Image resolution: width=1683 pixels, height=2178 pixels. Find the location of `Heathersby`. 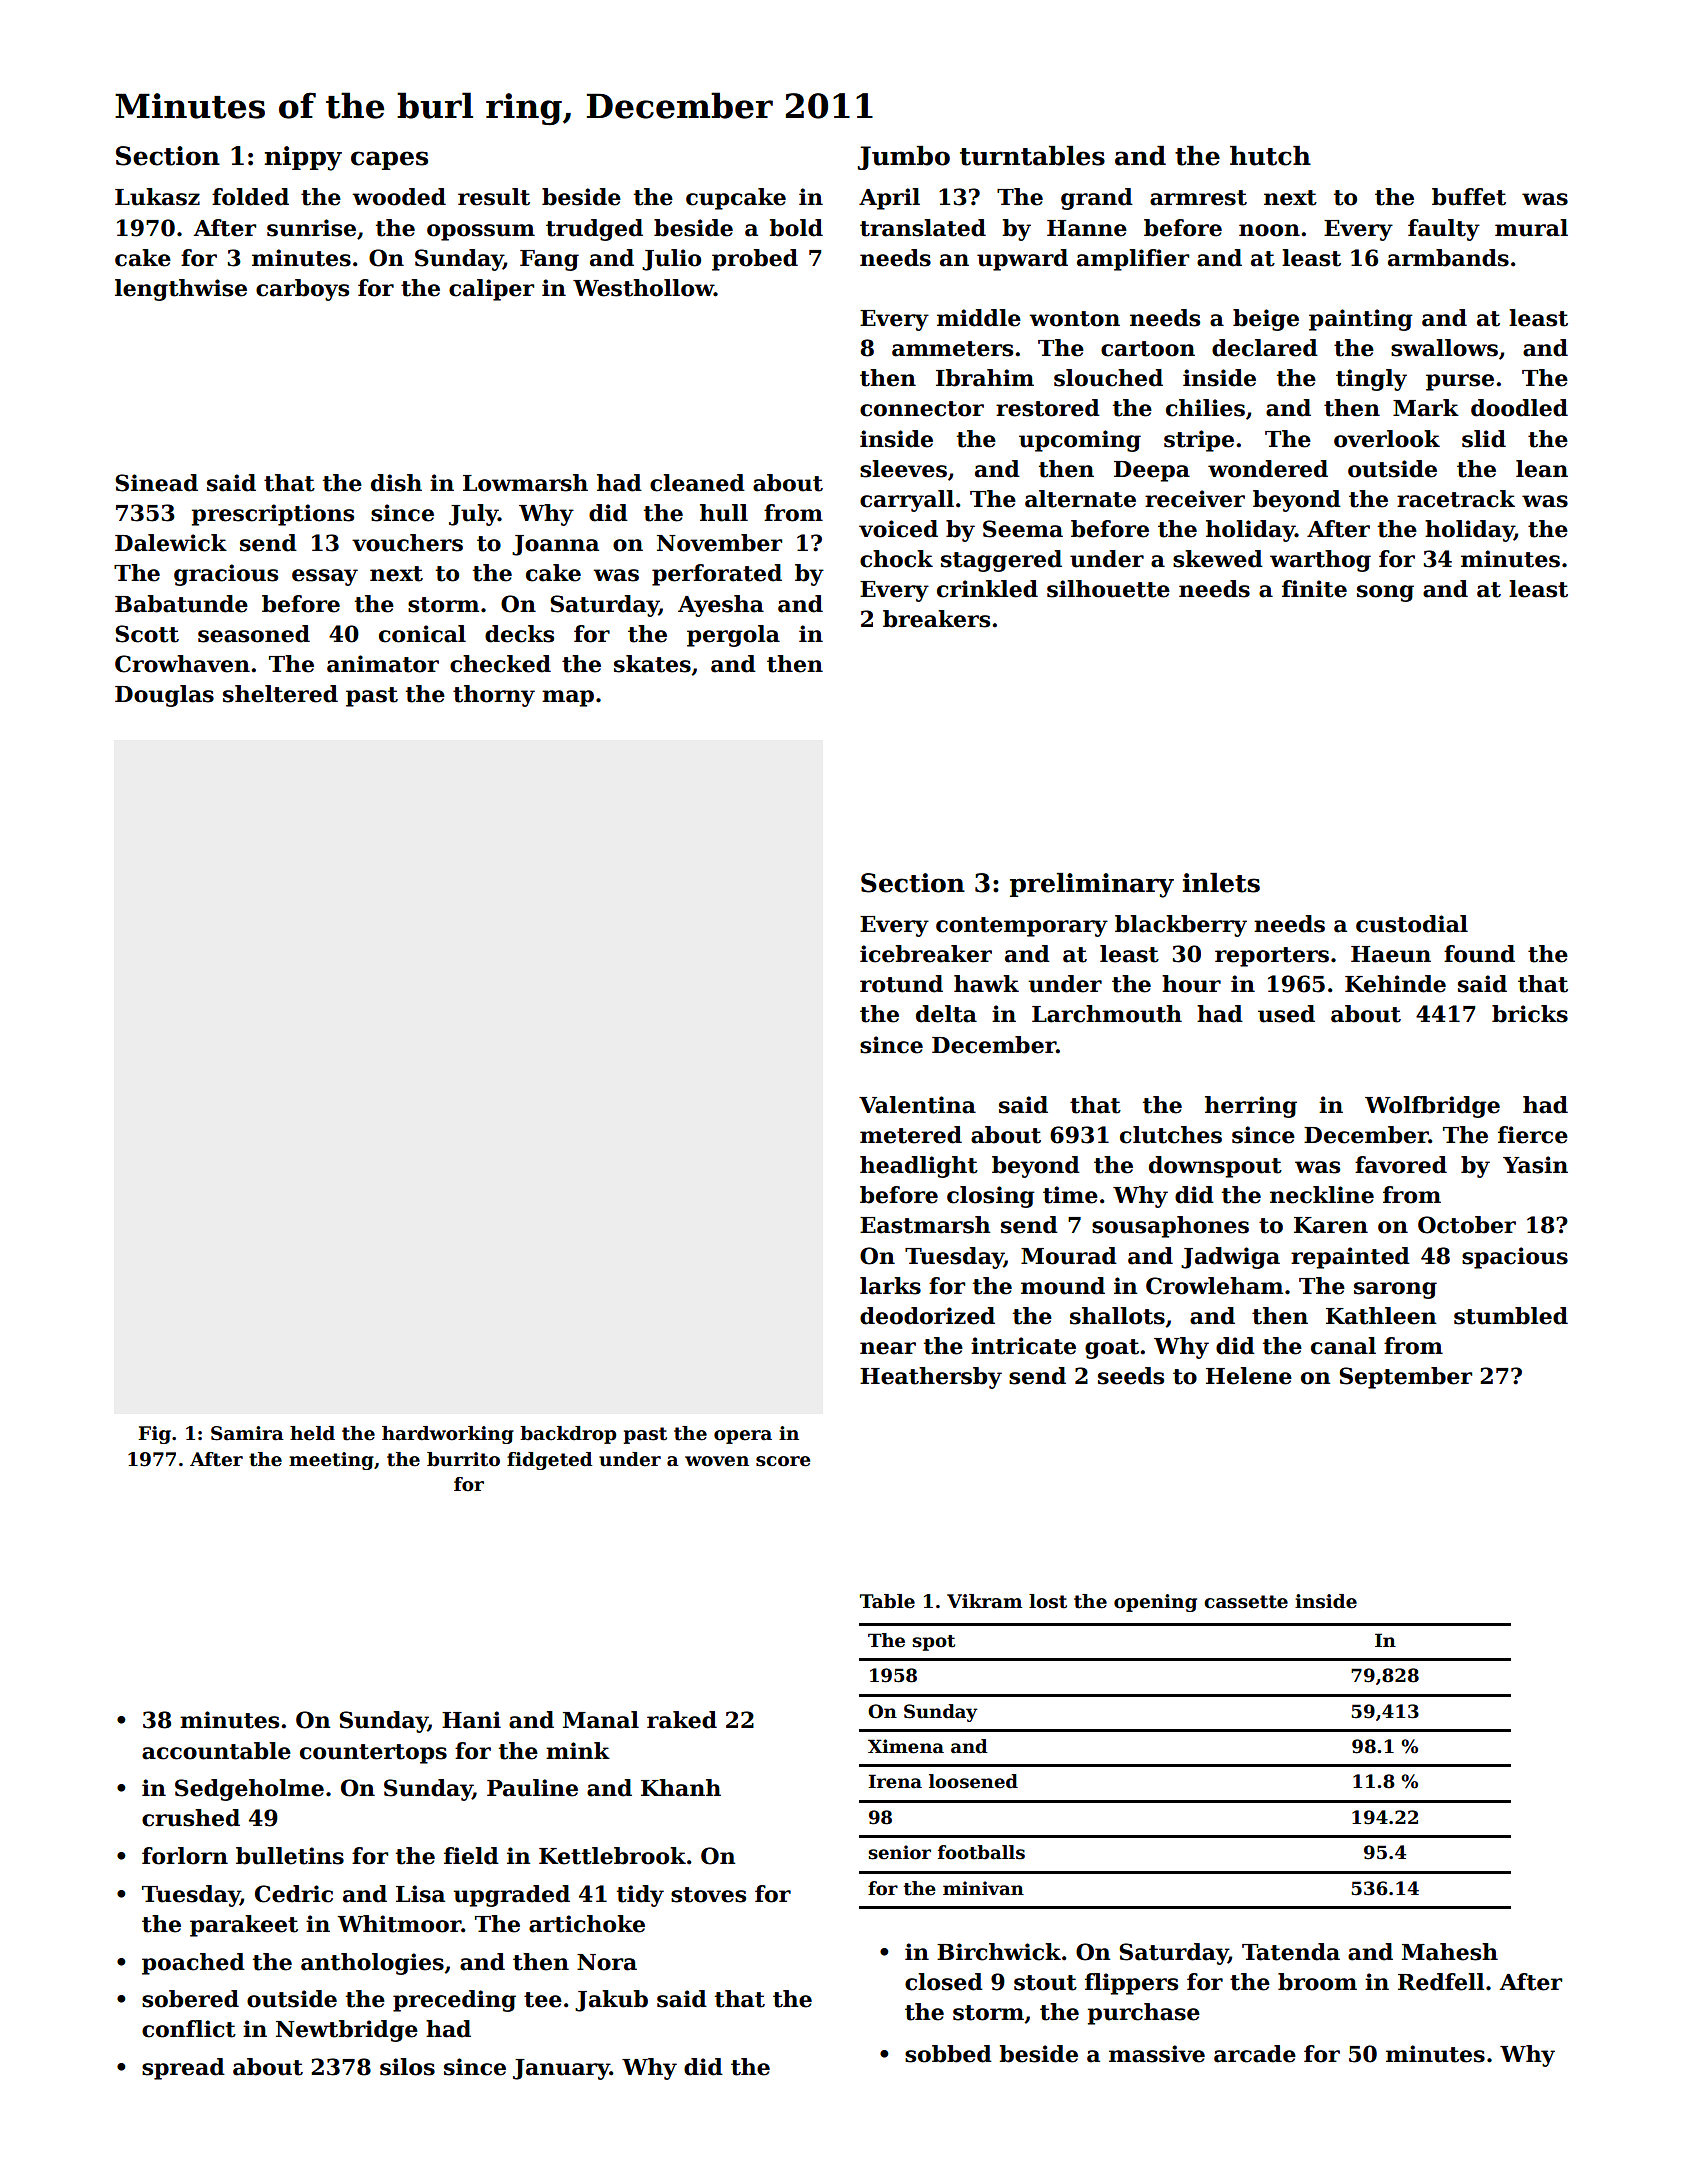

Heathersby is located at coordinates (931, 1378).
